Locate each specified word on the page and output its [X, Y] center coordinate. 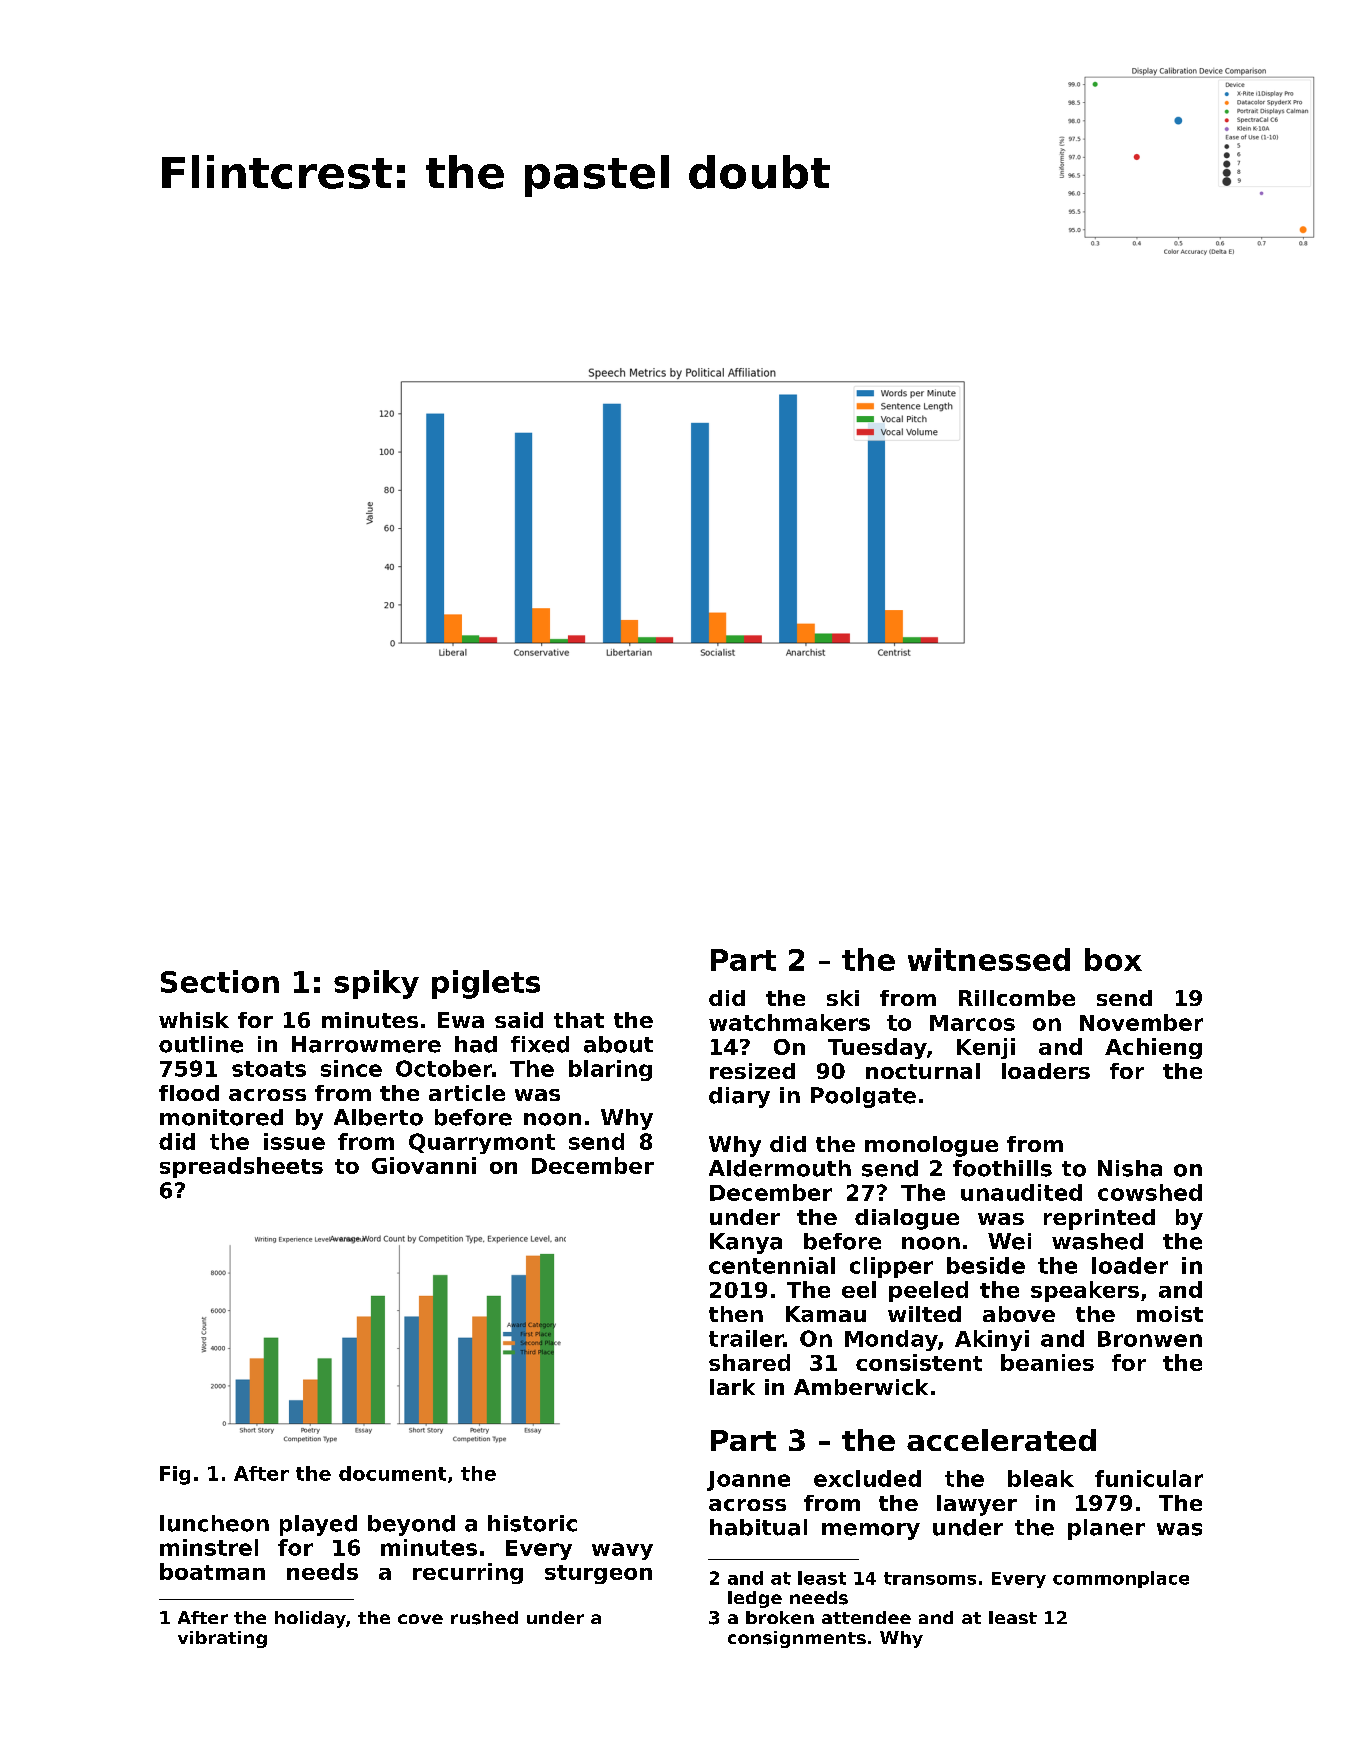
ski [843, 998]
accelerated [1001, 1440]
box [1113, 959]
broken [780, 1617]
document [392, 1473]
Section [220, 981]
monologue [931, 1146]
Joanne [748, 1481]
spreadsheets [241, 1167]
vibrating [222, 1639]
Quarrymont [482, 1143]
